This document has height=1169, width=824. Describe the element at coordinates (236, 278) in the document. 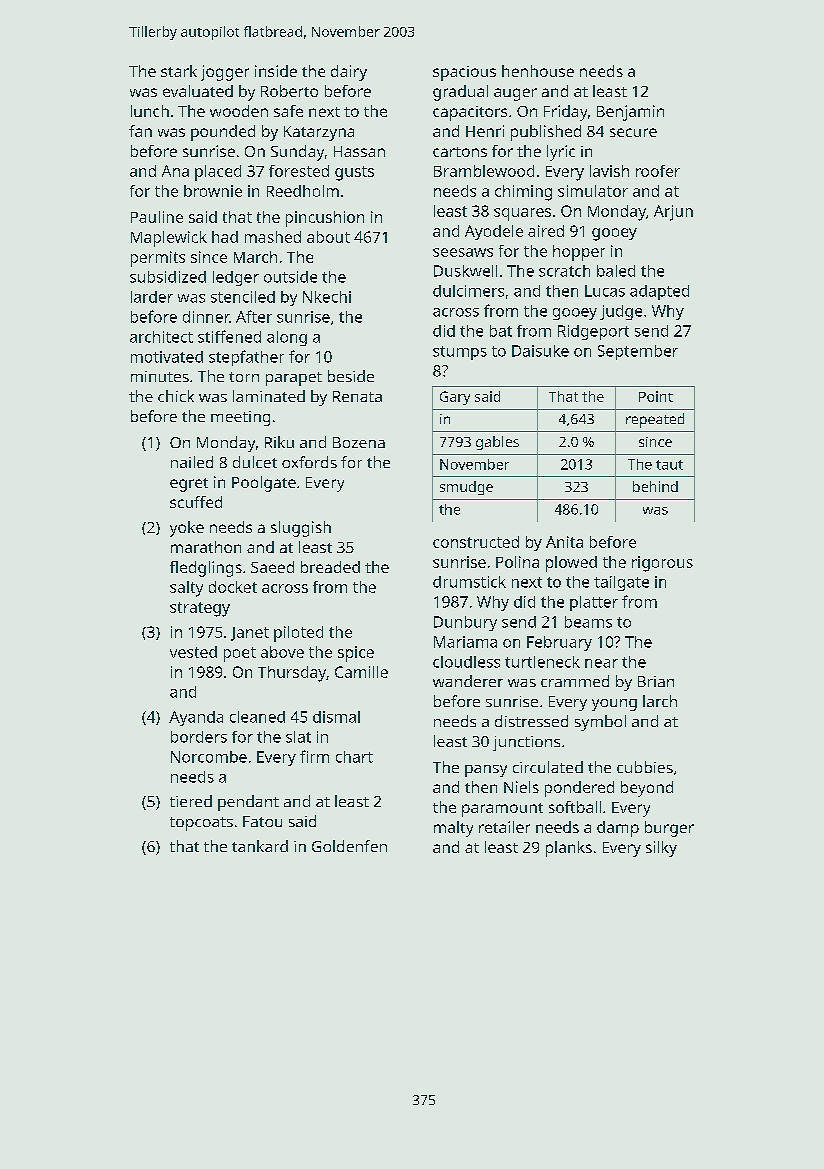

I see `ledger` at that location.
